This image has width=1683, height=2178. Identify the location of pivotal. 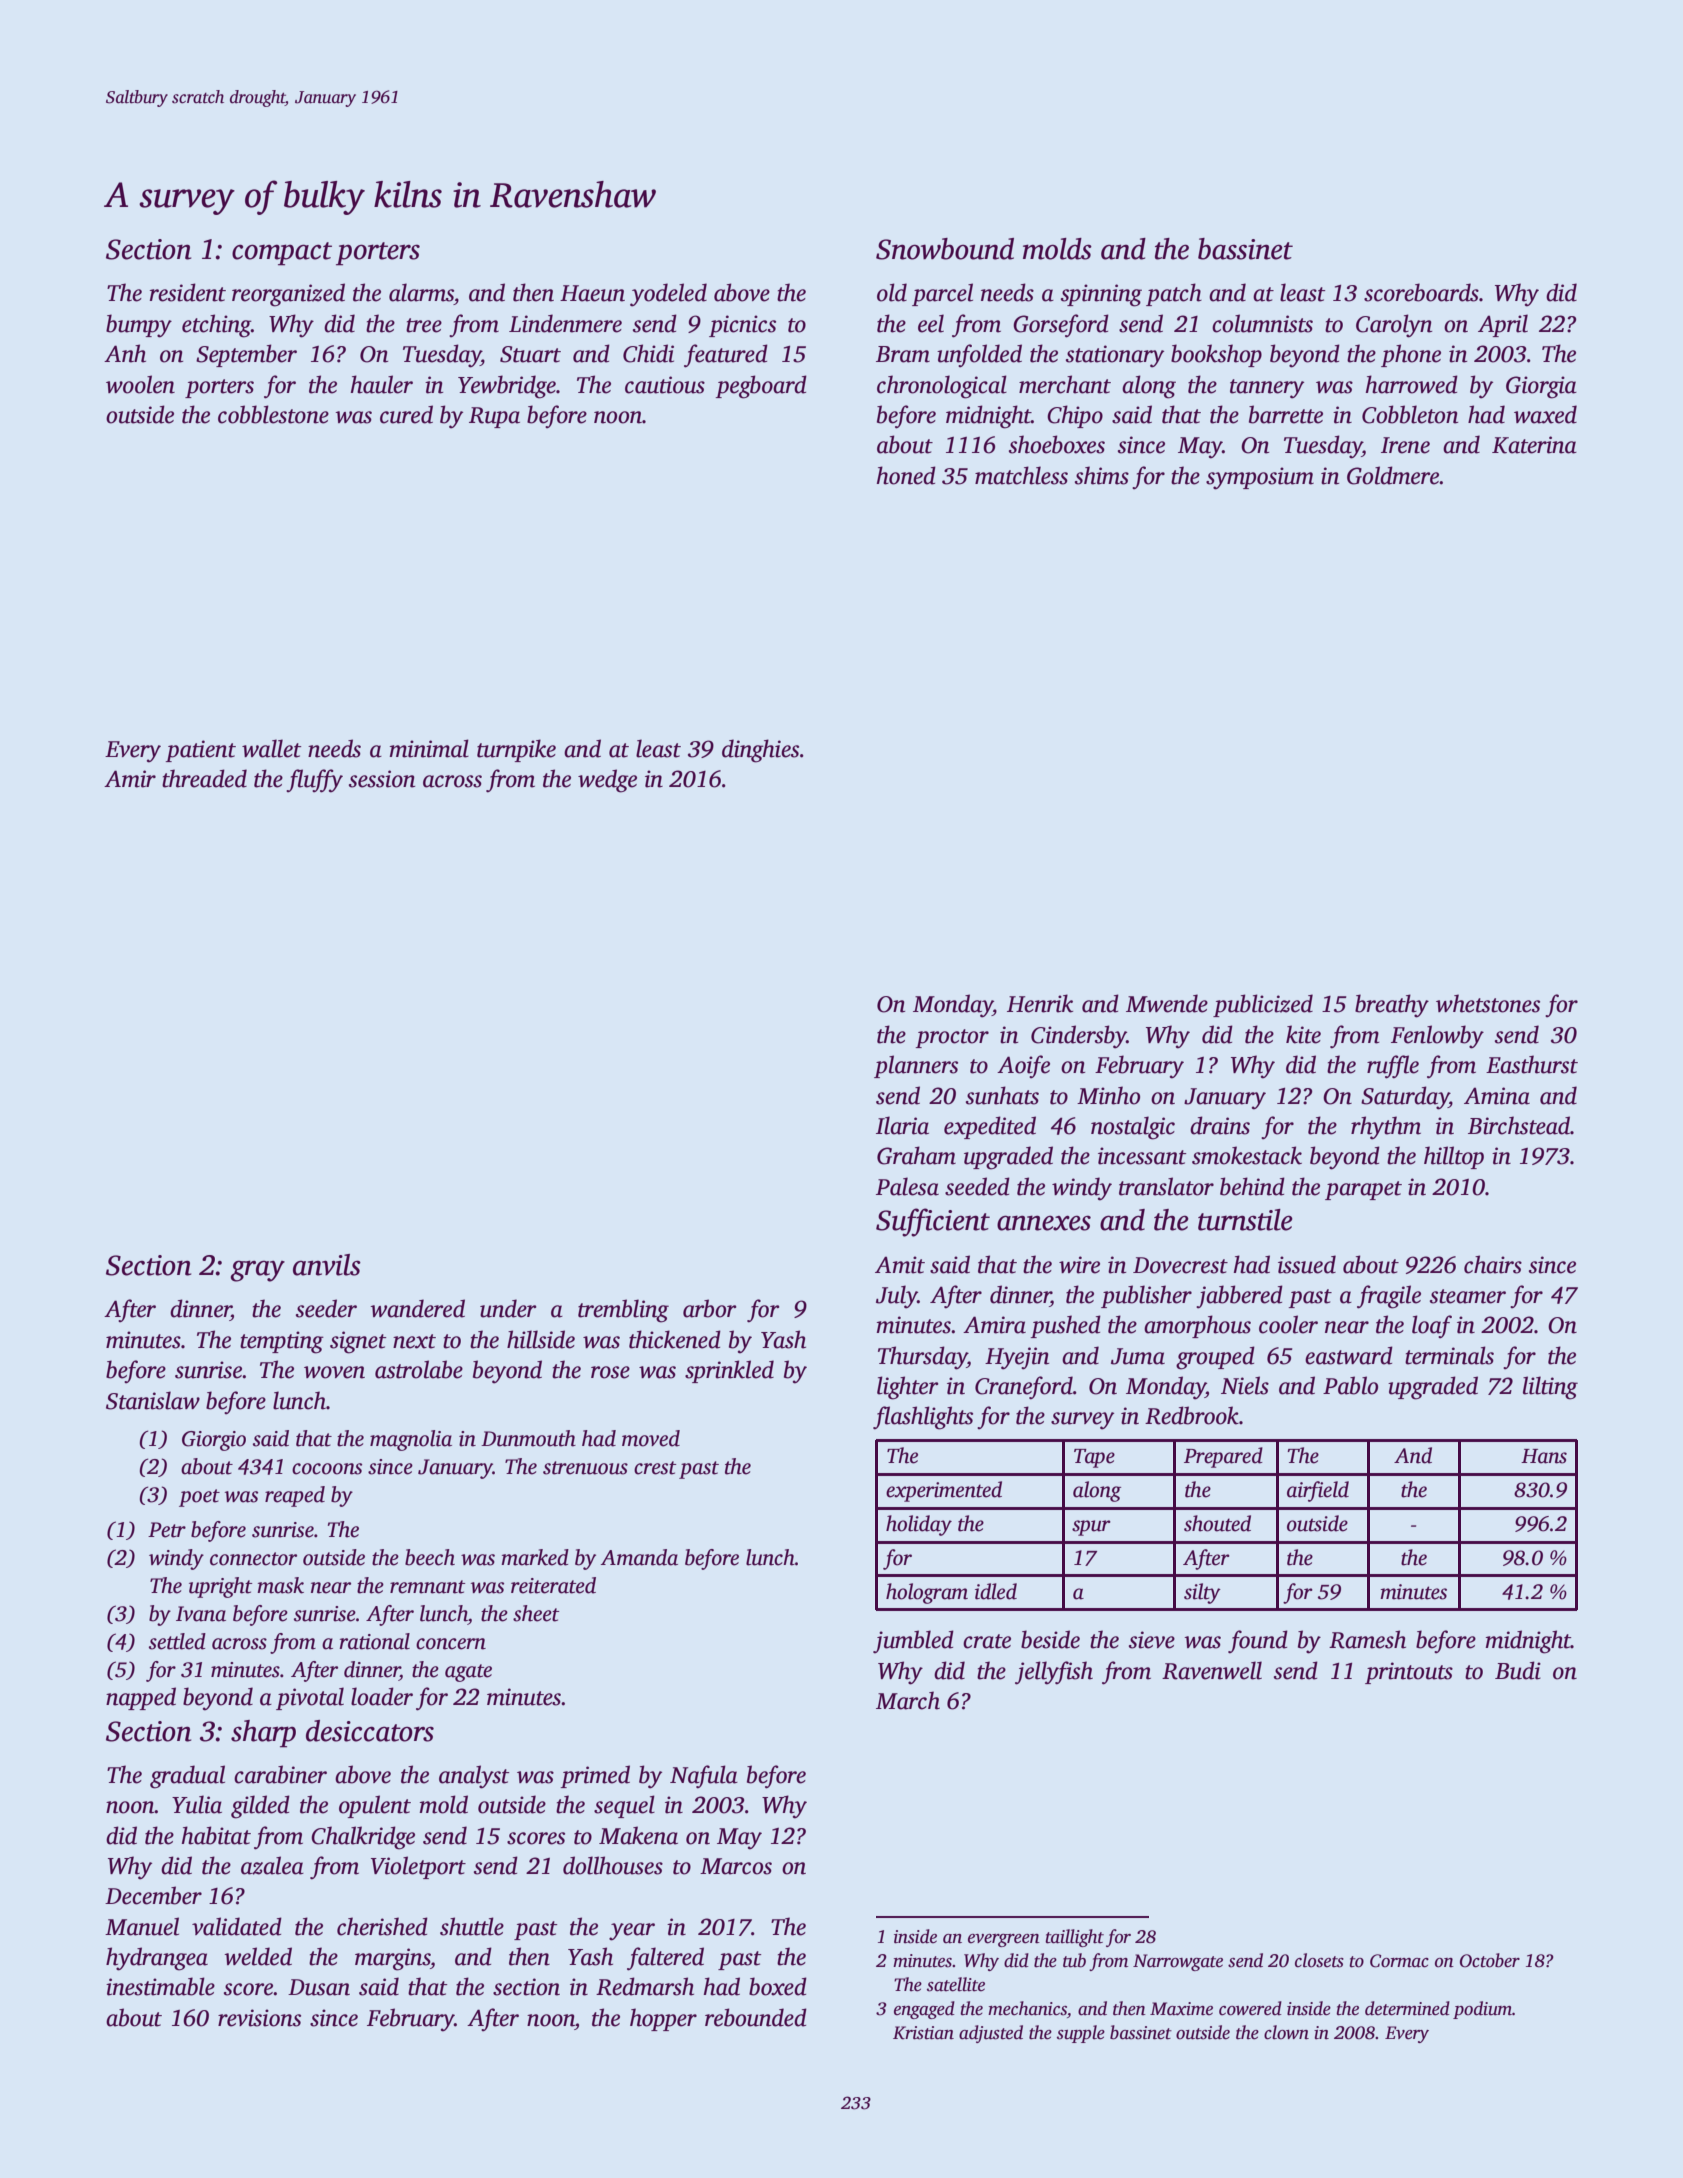
(310, 1698).
